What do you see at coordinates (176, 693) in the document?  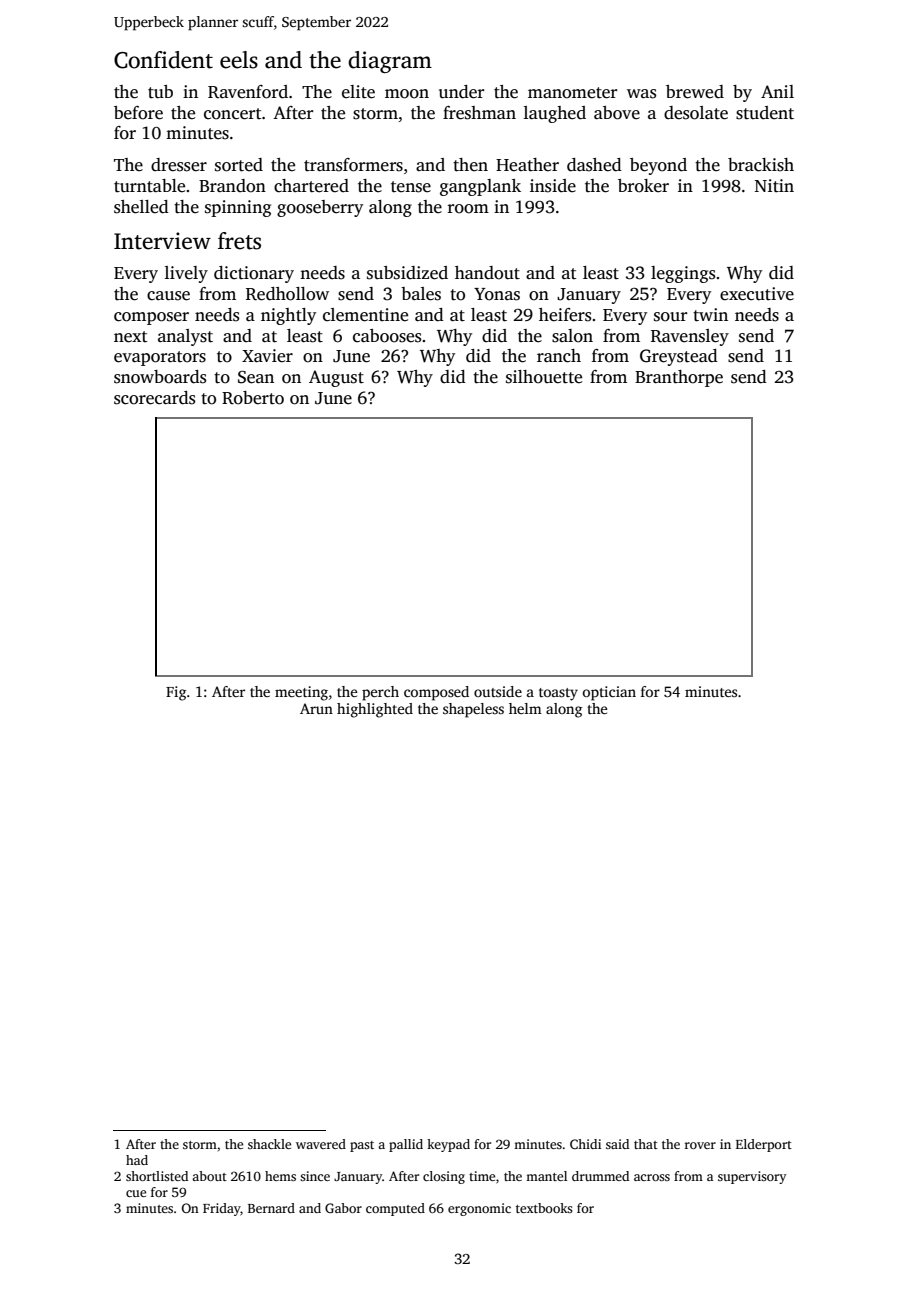 I see `Fig` at bounding box center [176, 693].
